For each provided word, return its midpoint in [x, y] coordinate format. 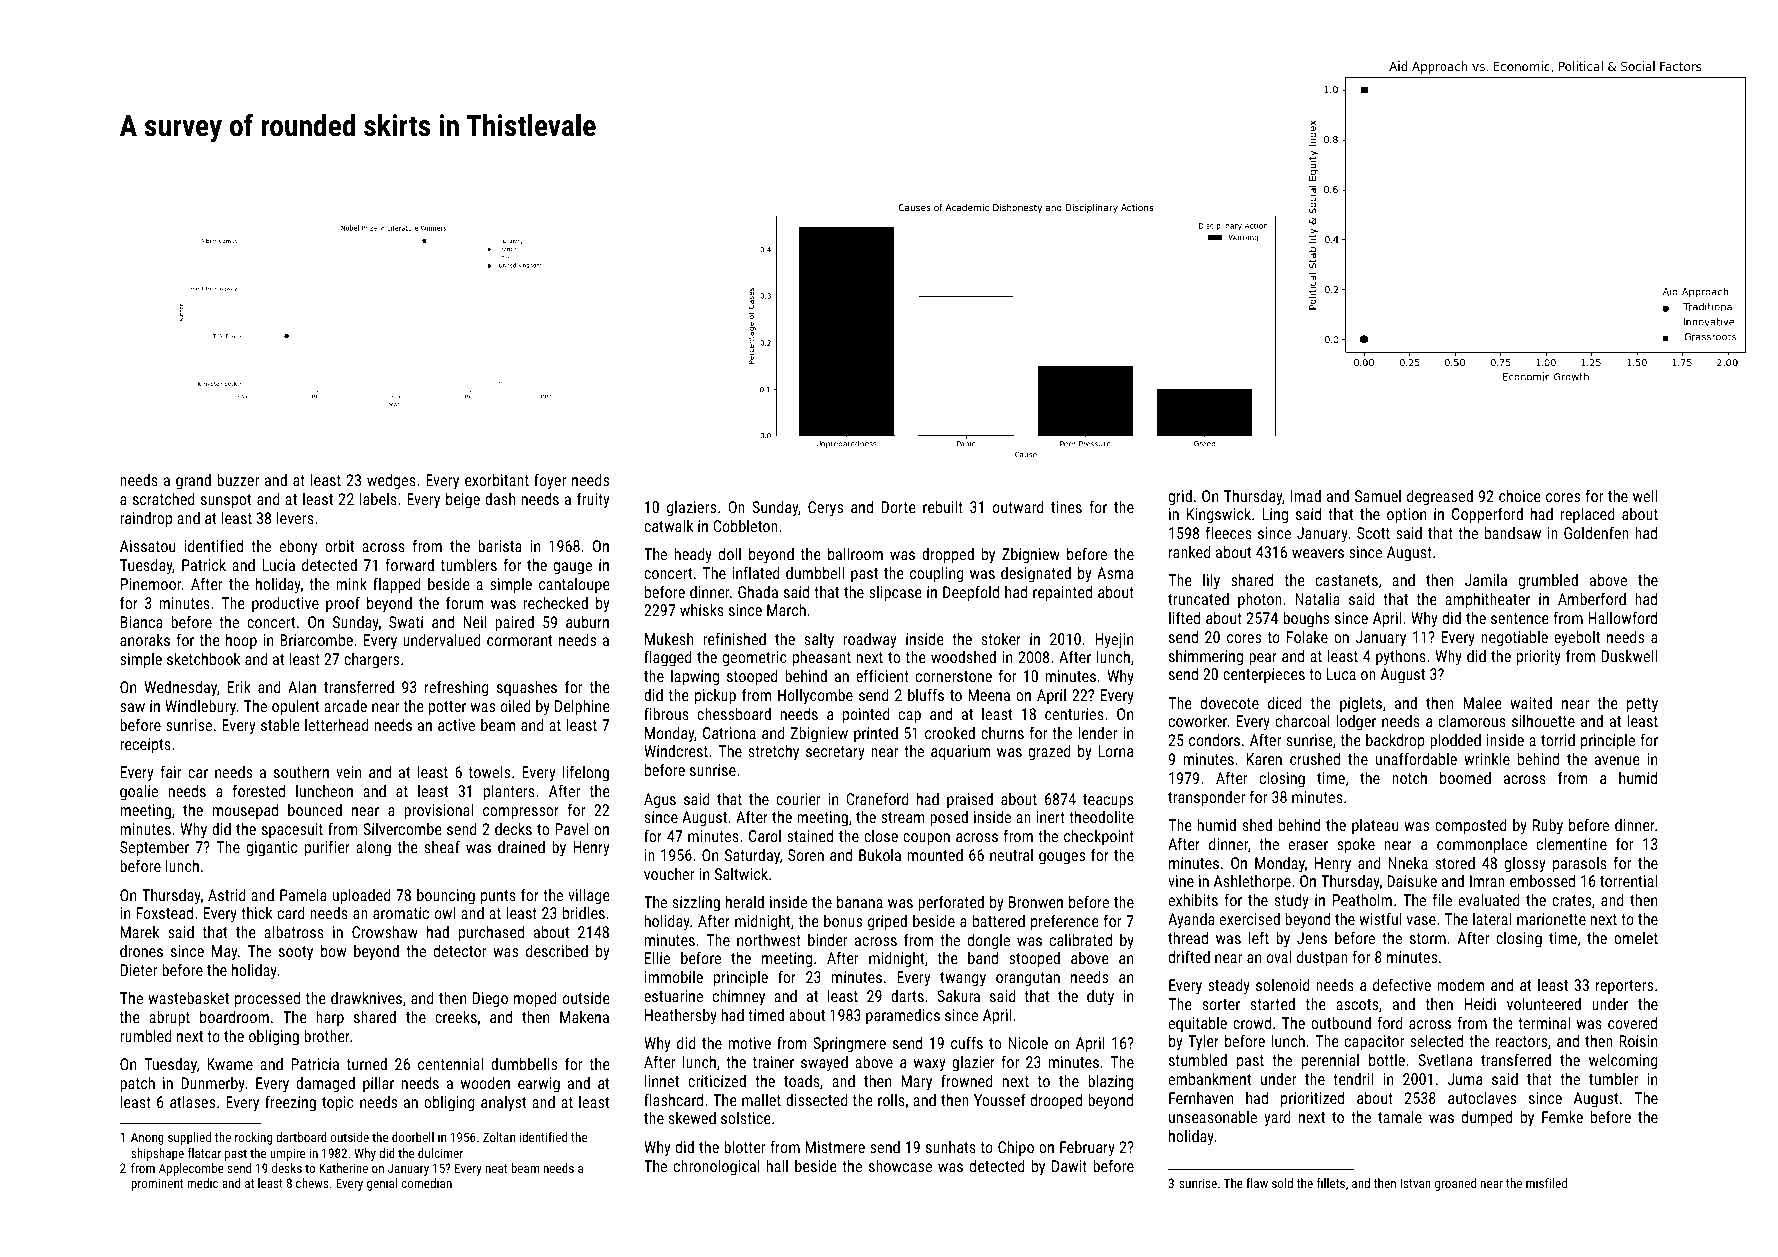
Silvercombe [402, 829]
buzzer [238, 479]
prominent [157, 1184]
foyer [550, 481]
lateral [1492, 918]
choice [1520, 495]
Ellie [657, 957]
